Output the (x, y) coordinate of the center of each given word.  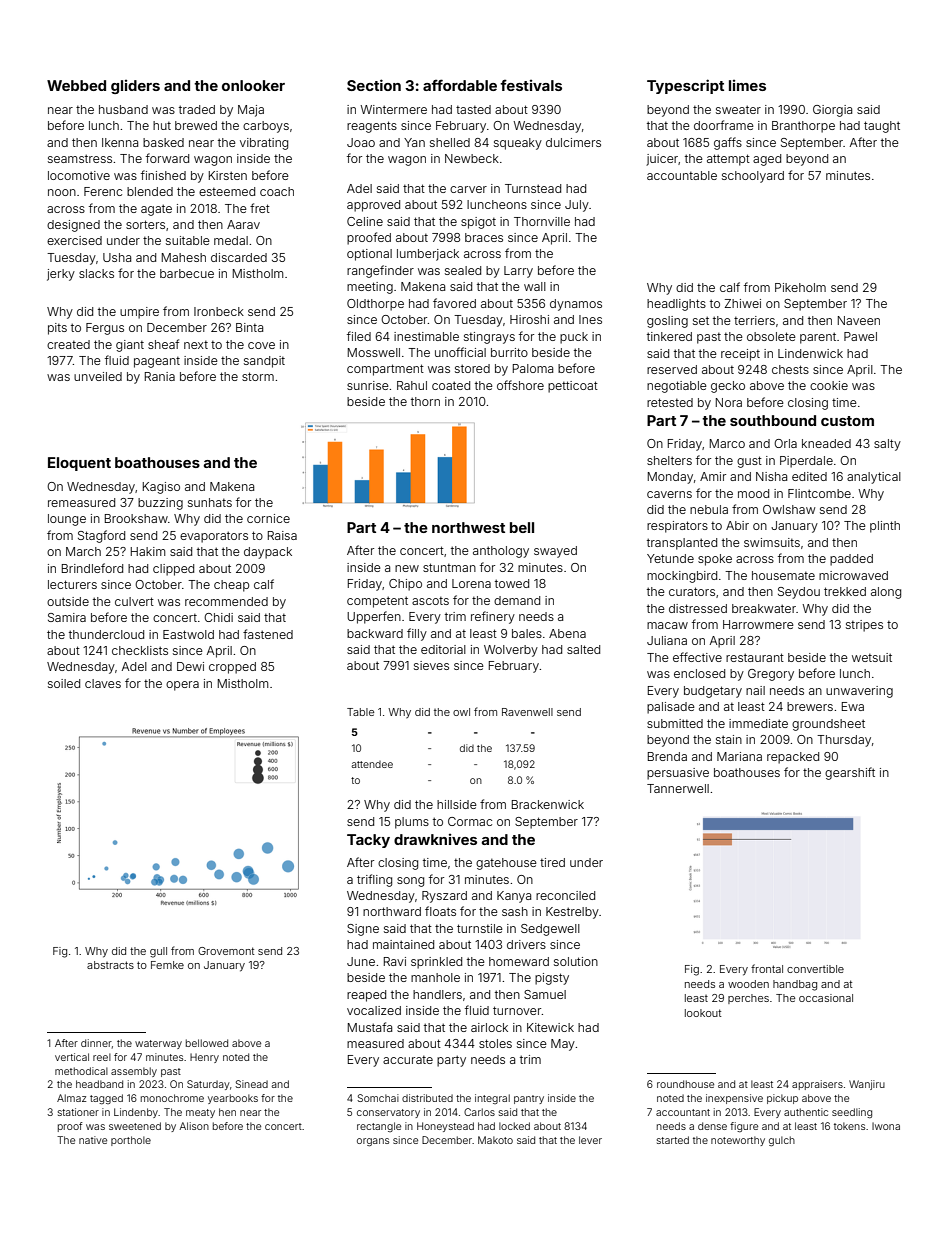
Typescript (685, 86)
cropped (232, 668)
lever (590, 1140)
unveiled (98, 376)
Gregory (771, 675)
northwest (468, 527)
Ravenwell (527, 712)
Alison (194, 1126)
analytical (874, 478)
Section (374, 85)
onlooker (253, 85)
